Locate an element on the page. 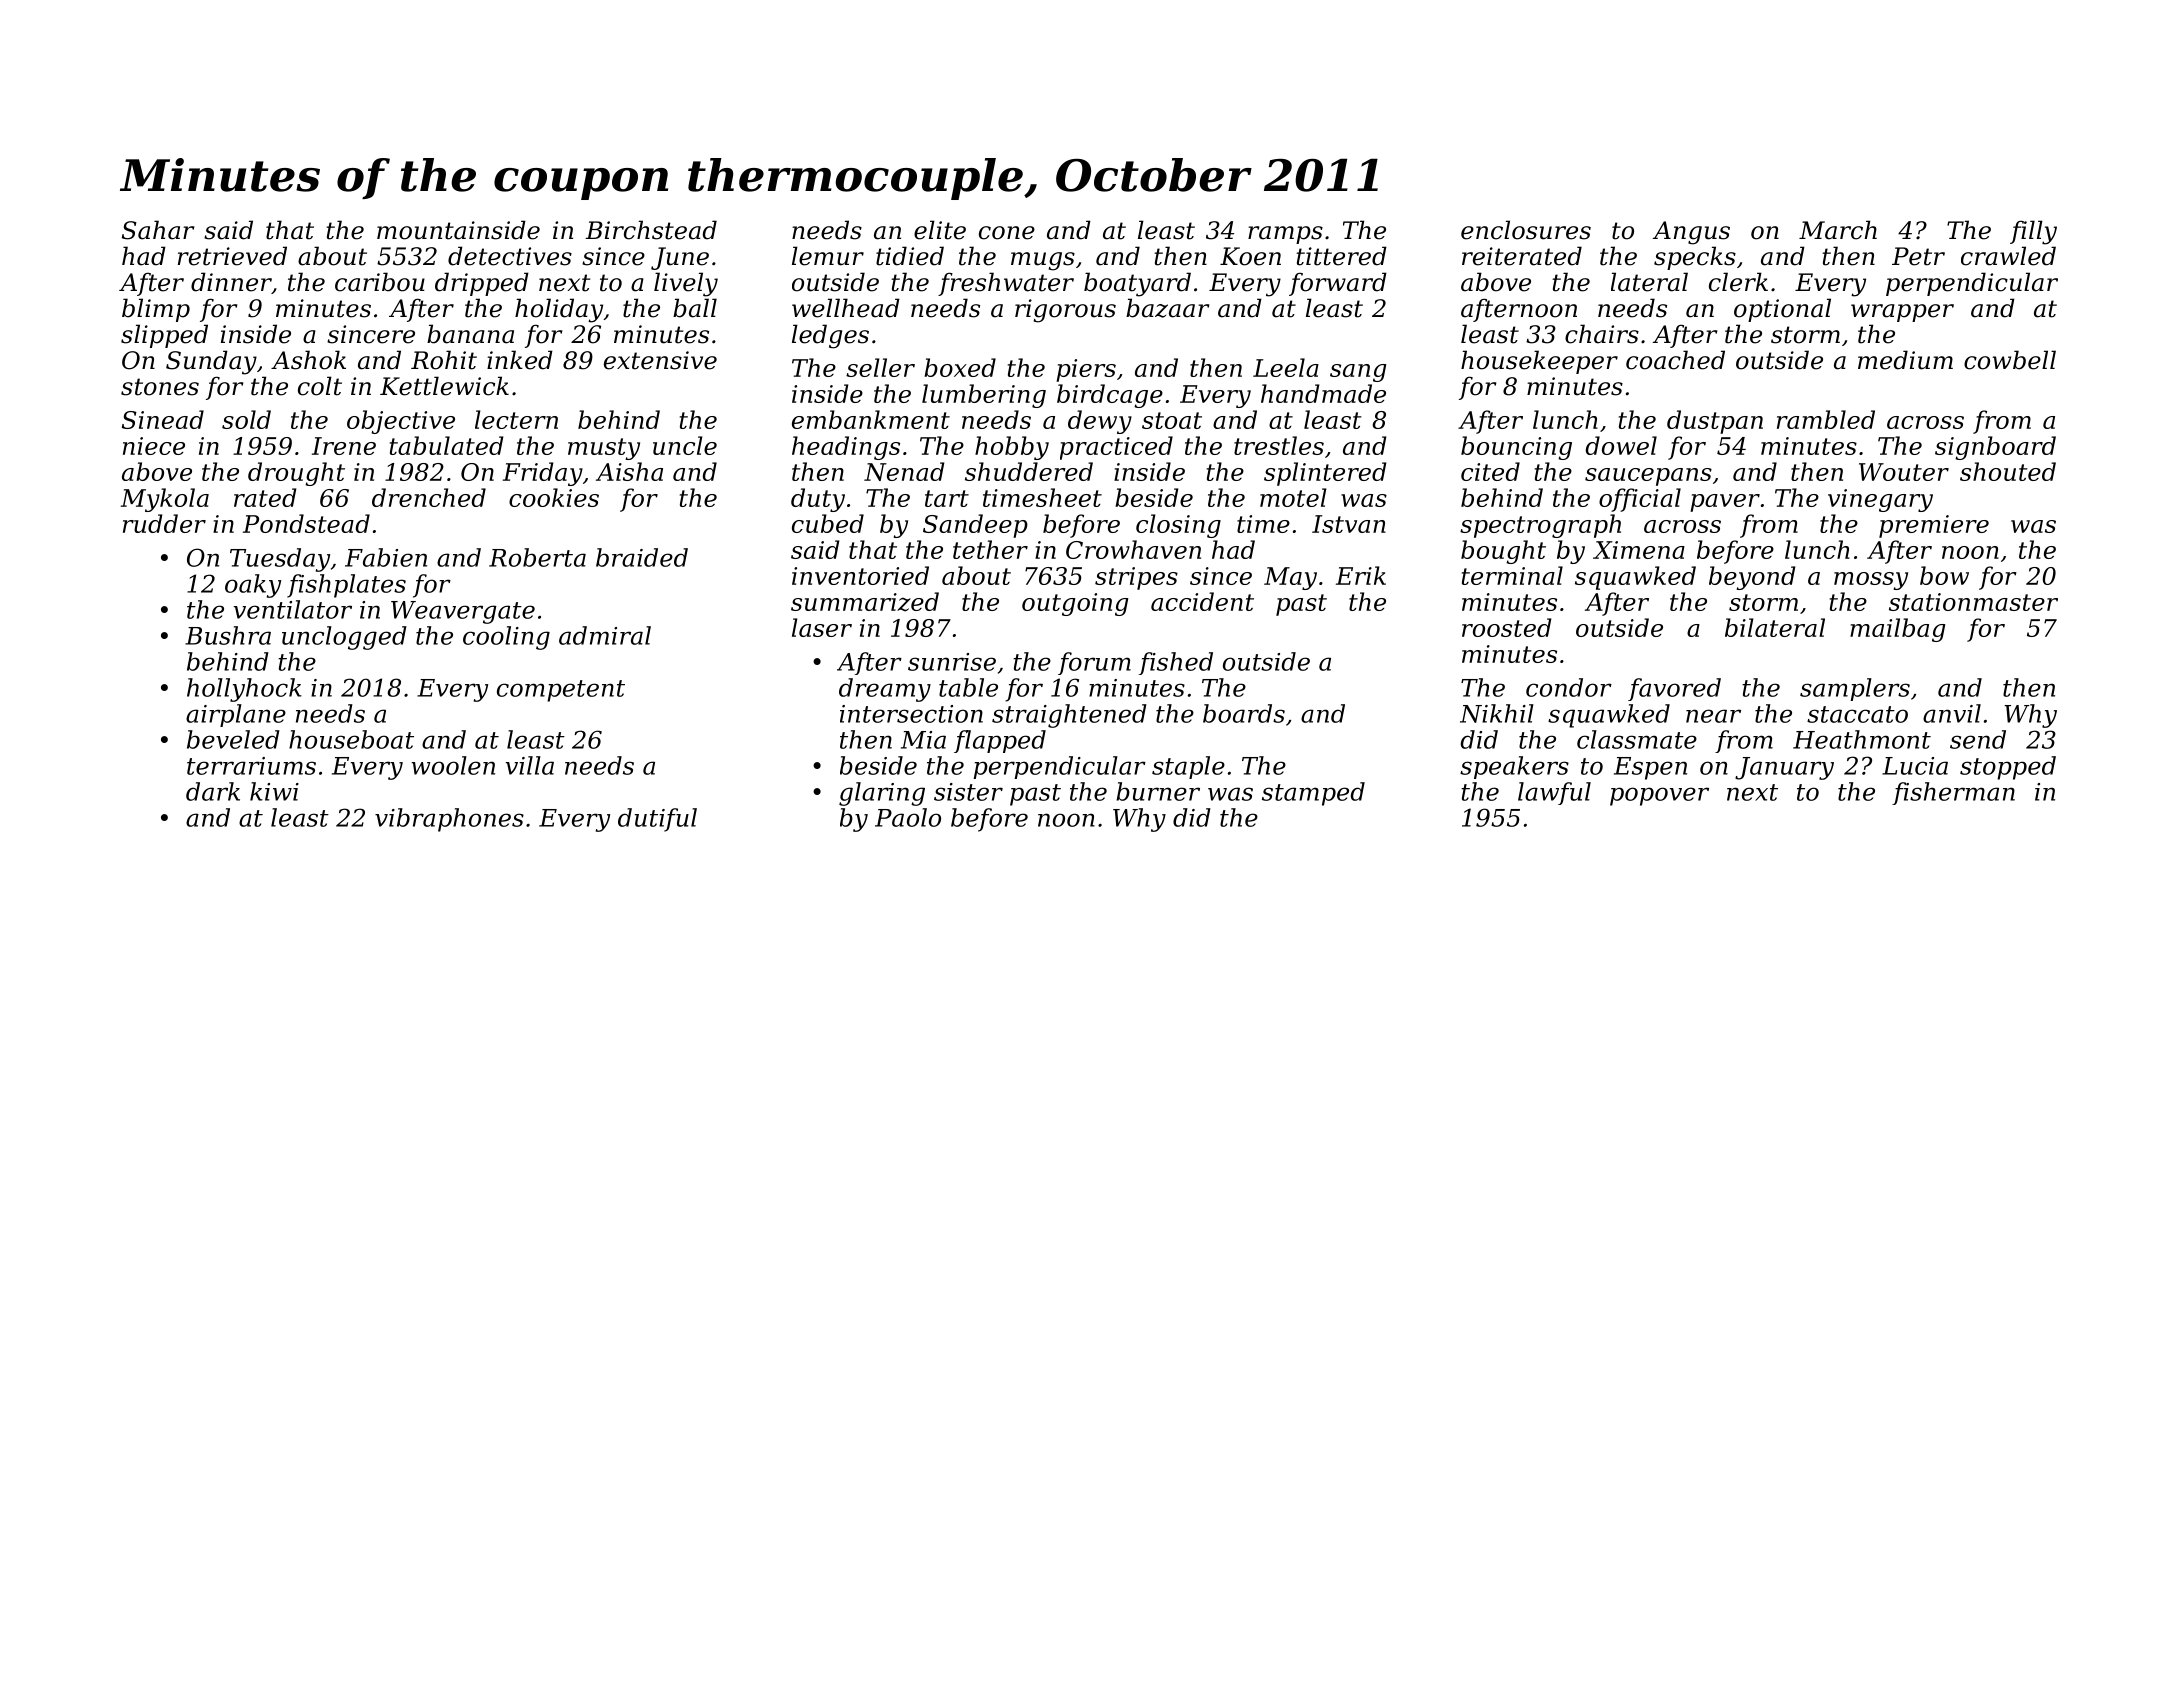 This page has width=2178, height=1683. March is located at coordinates (1838, 230).
